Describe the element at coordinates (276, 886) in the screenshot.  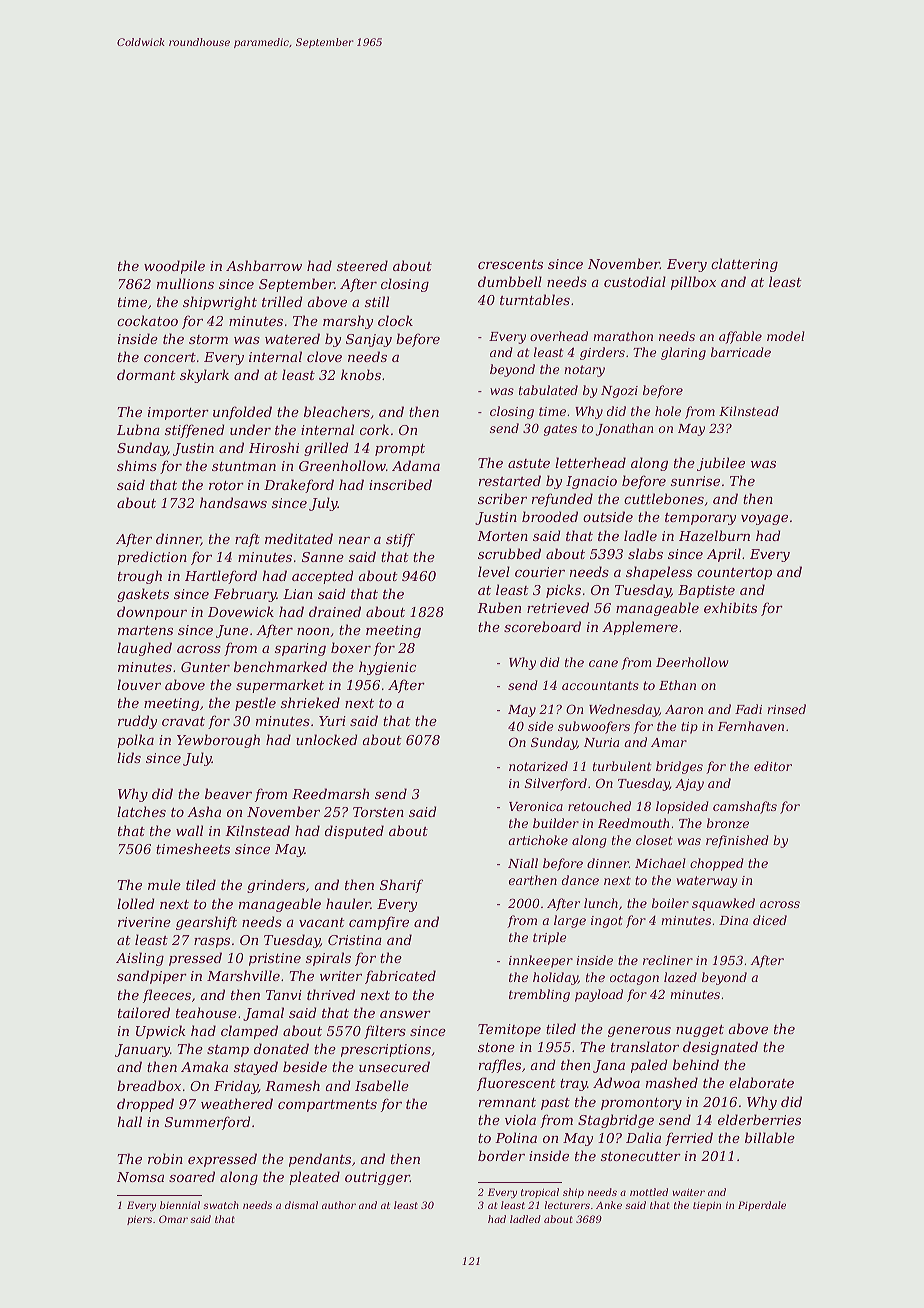
I see `grinders` at that location.
